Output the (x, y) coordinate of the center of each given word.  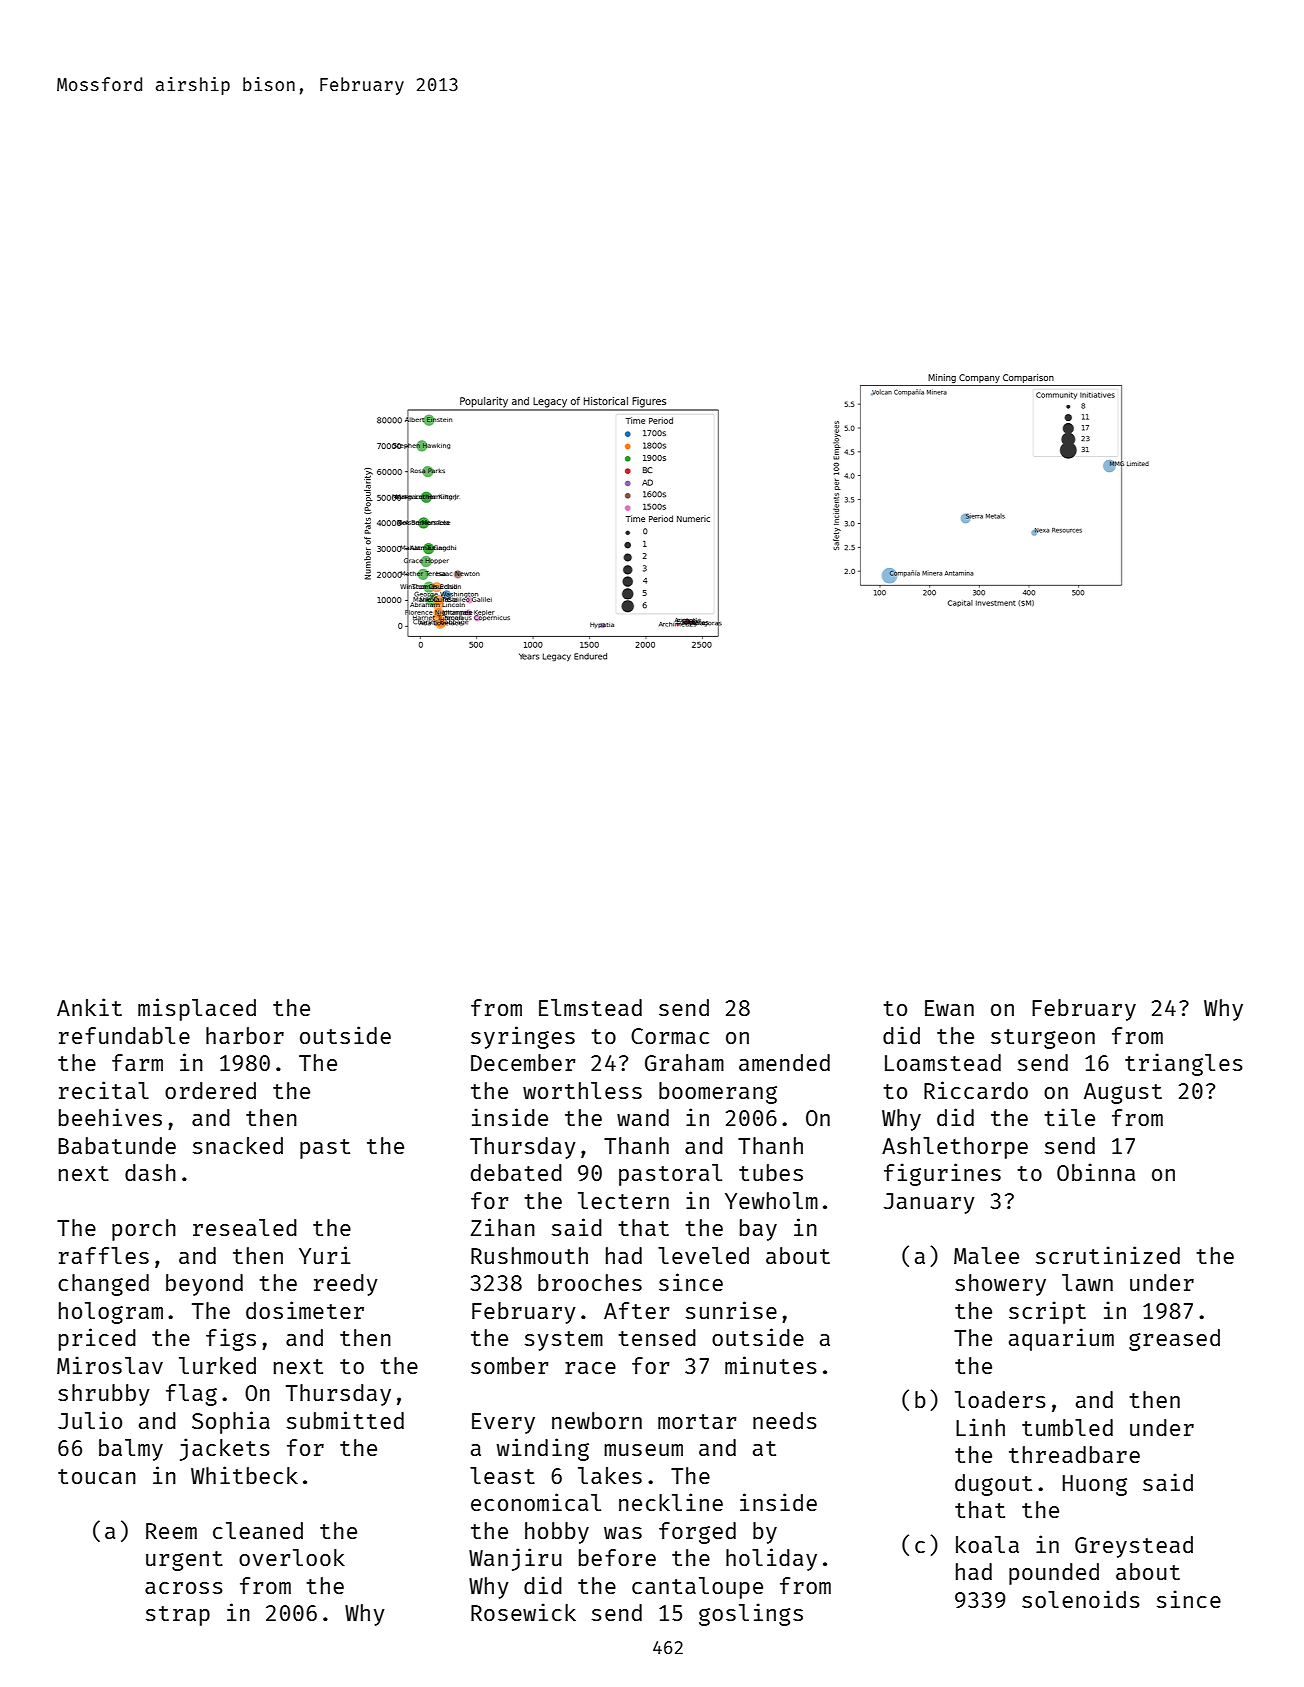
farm (137, 1062)
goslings (751, 1614)
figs (231, 1339)
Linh (980, 1427)
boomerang (718, 1093)
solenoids (1081, 1599)
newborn (597, 1420)
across (184, 1588)
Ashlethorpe (955, 1148)
